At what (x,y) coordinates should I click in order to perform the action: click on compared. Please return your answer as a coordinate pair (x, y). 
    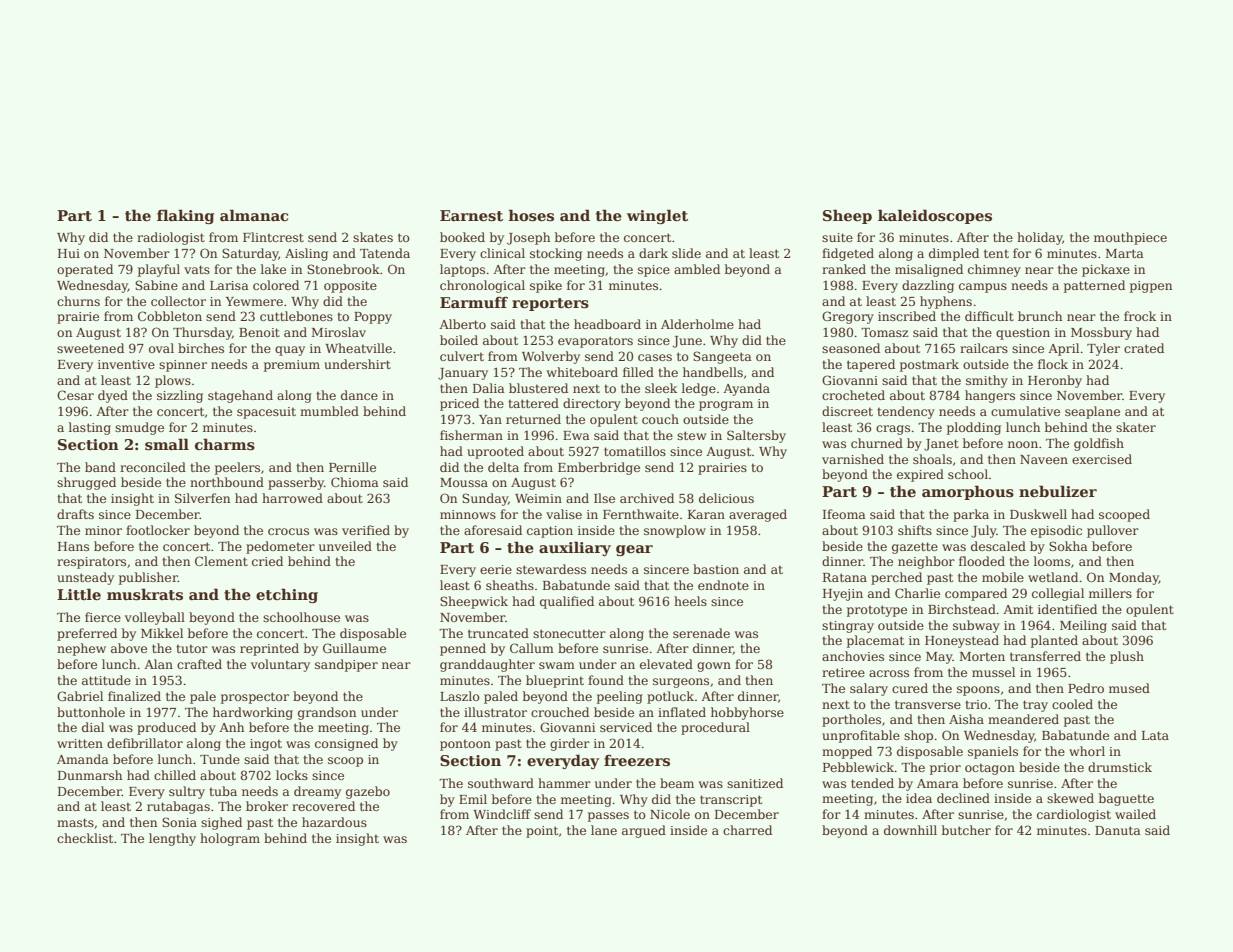
    Looking at the image, I should click on (976, 594).
